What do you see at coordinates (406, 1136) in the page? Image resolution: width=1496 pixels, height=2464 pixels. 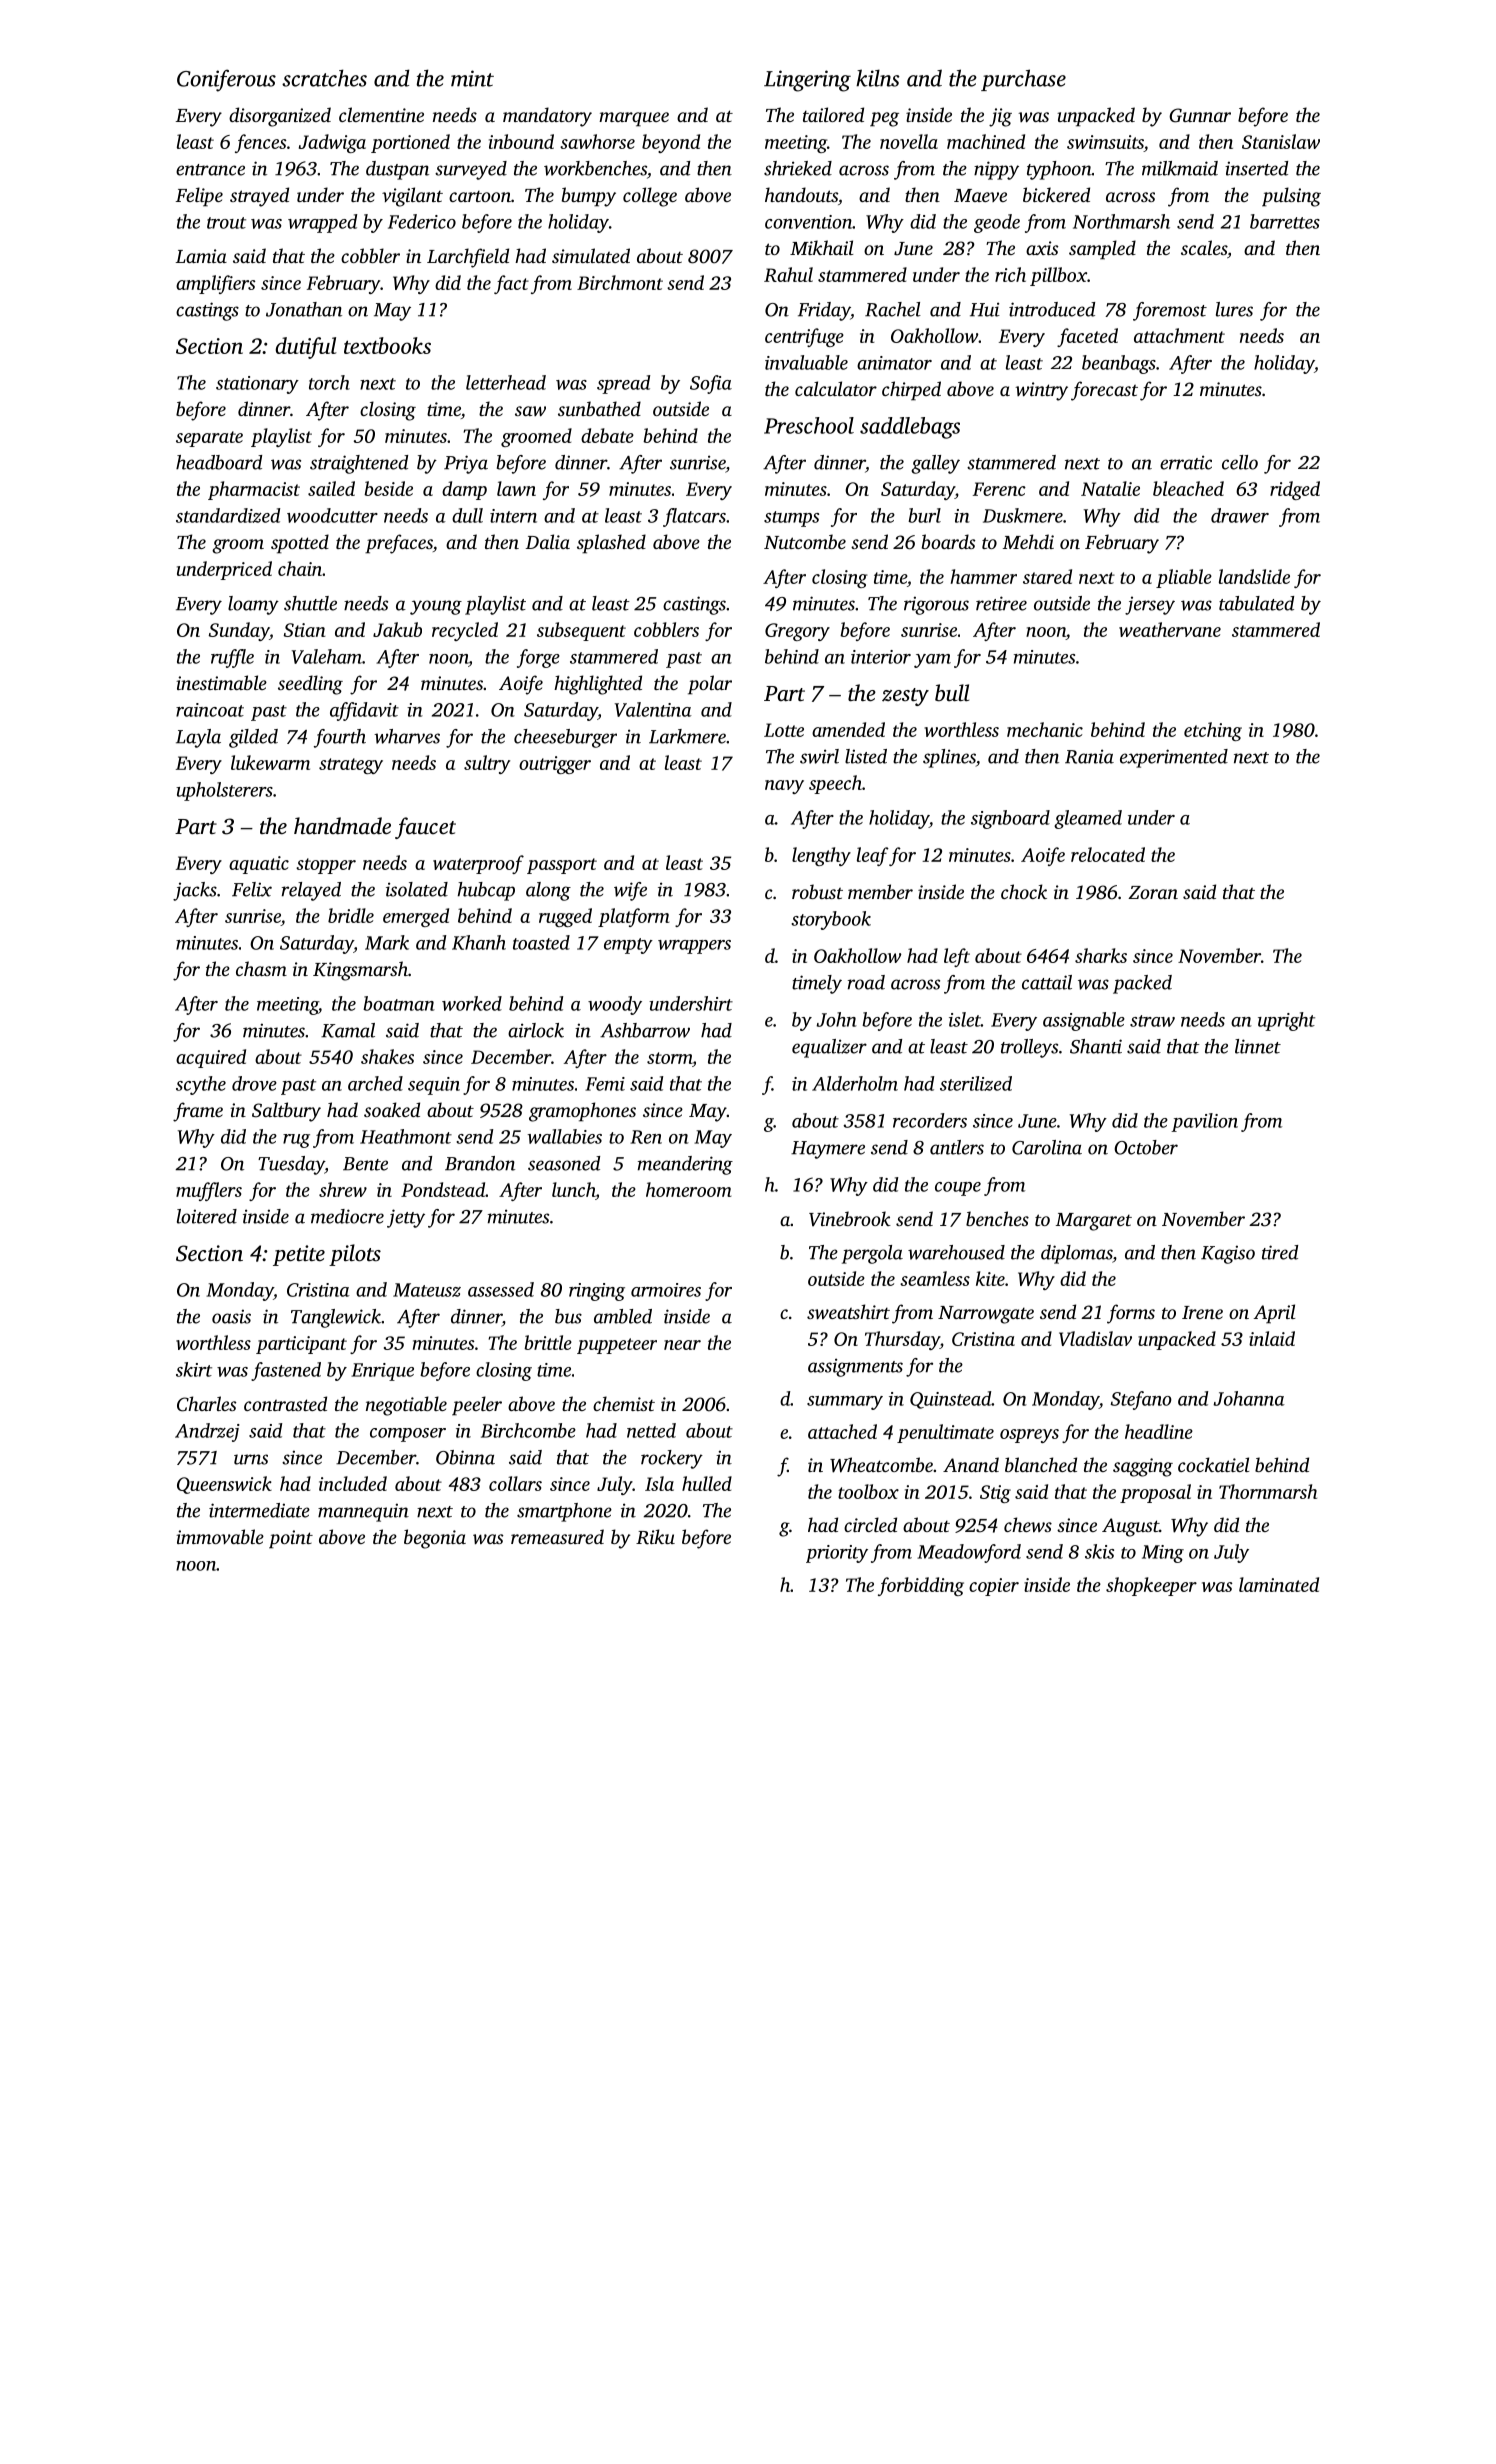 I see `Heathmont` at bounding box center [406, 1136].
